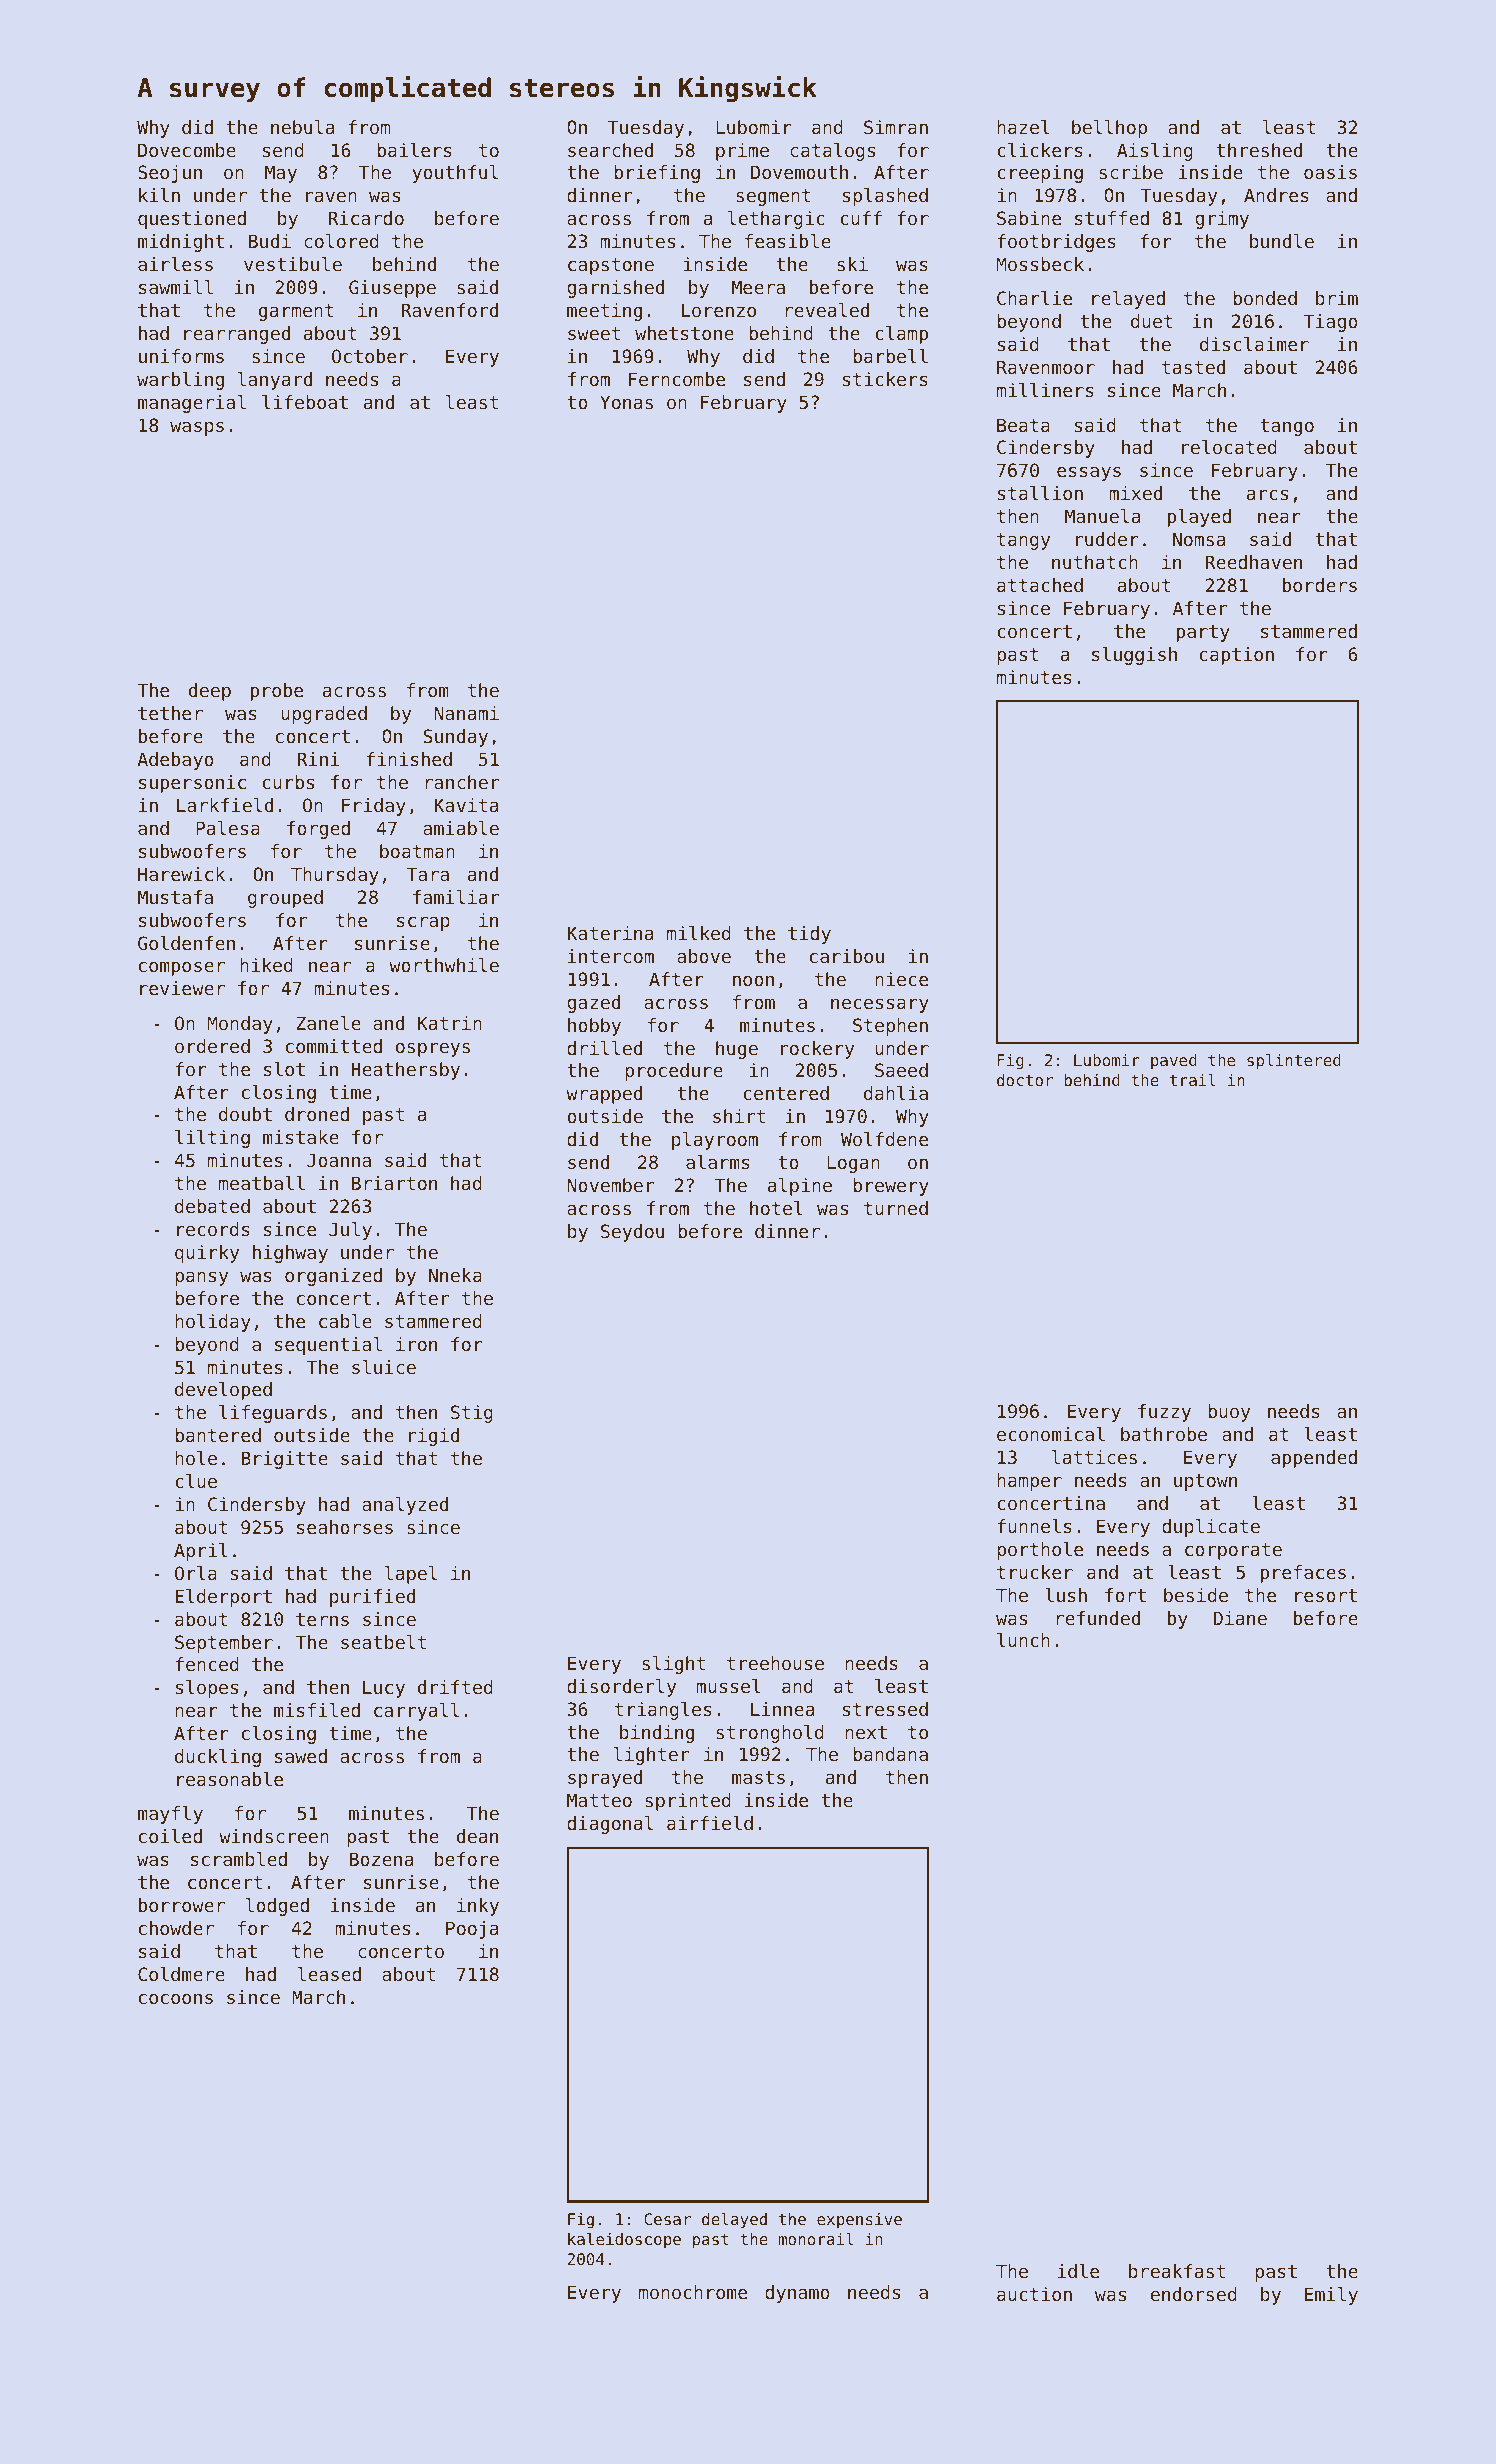 This page has width=1496, height=2464. What do you see at coordinates (1314, 1459) in the page?
I see `appended` at bounding box center [1314, 1459].
